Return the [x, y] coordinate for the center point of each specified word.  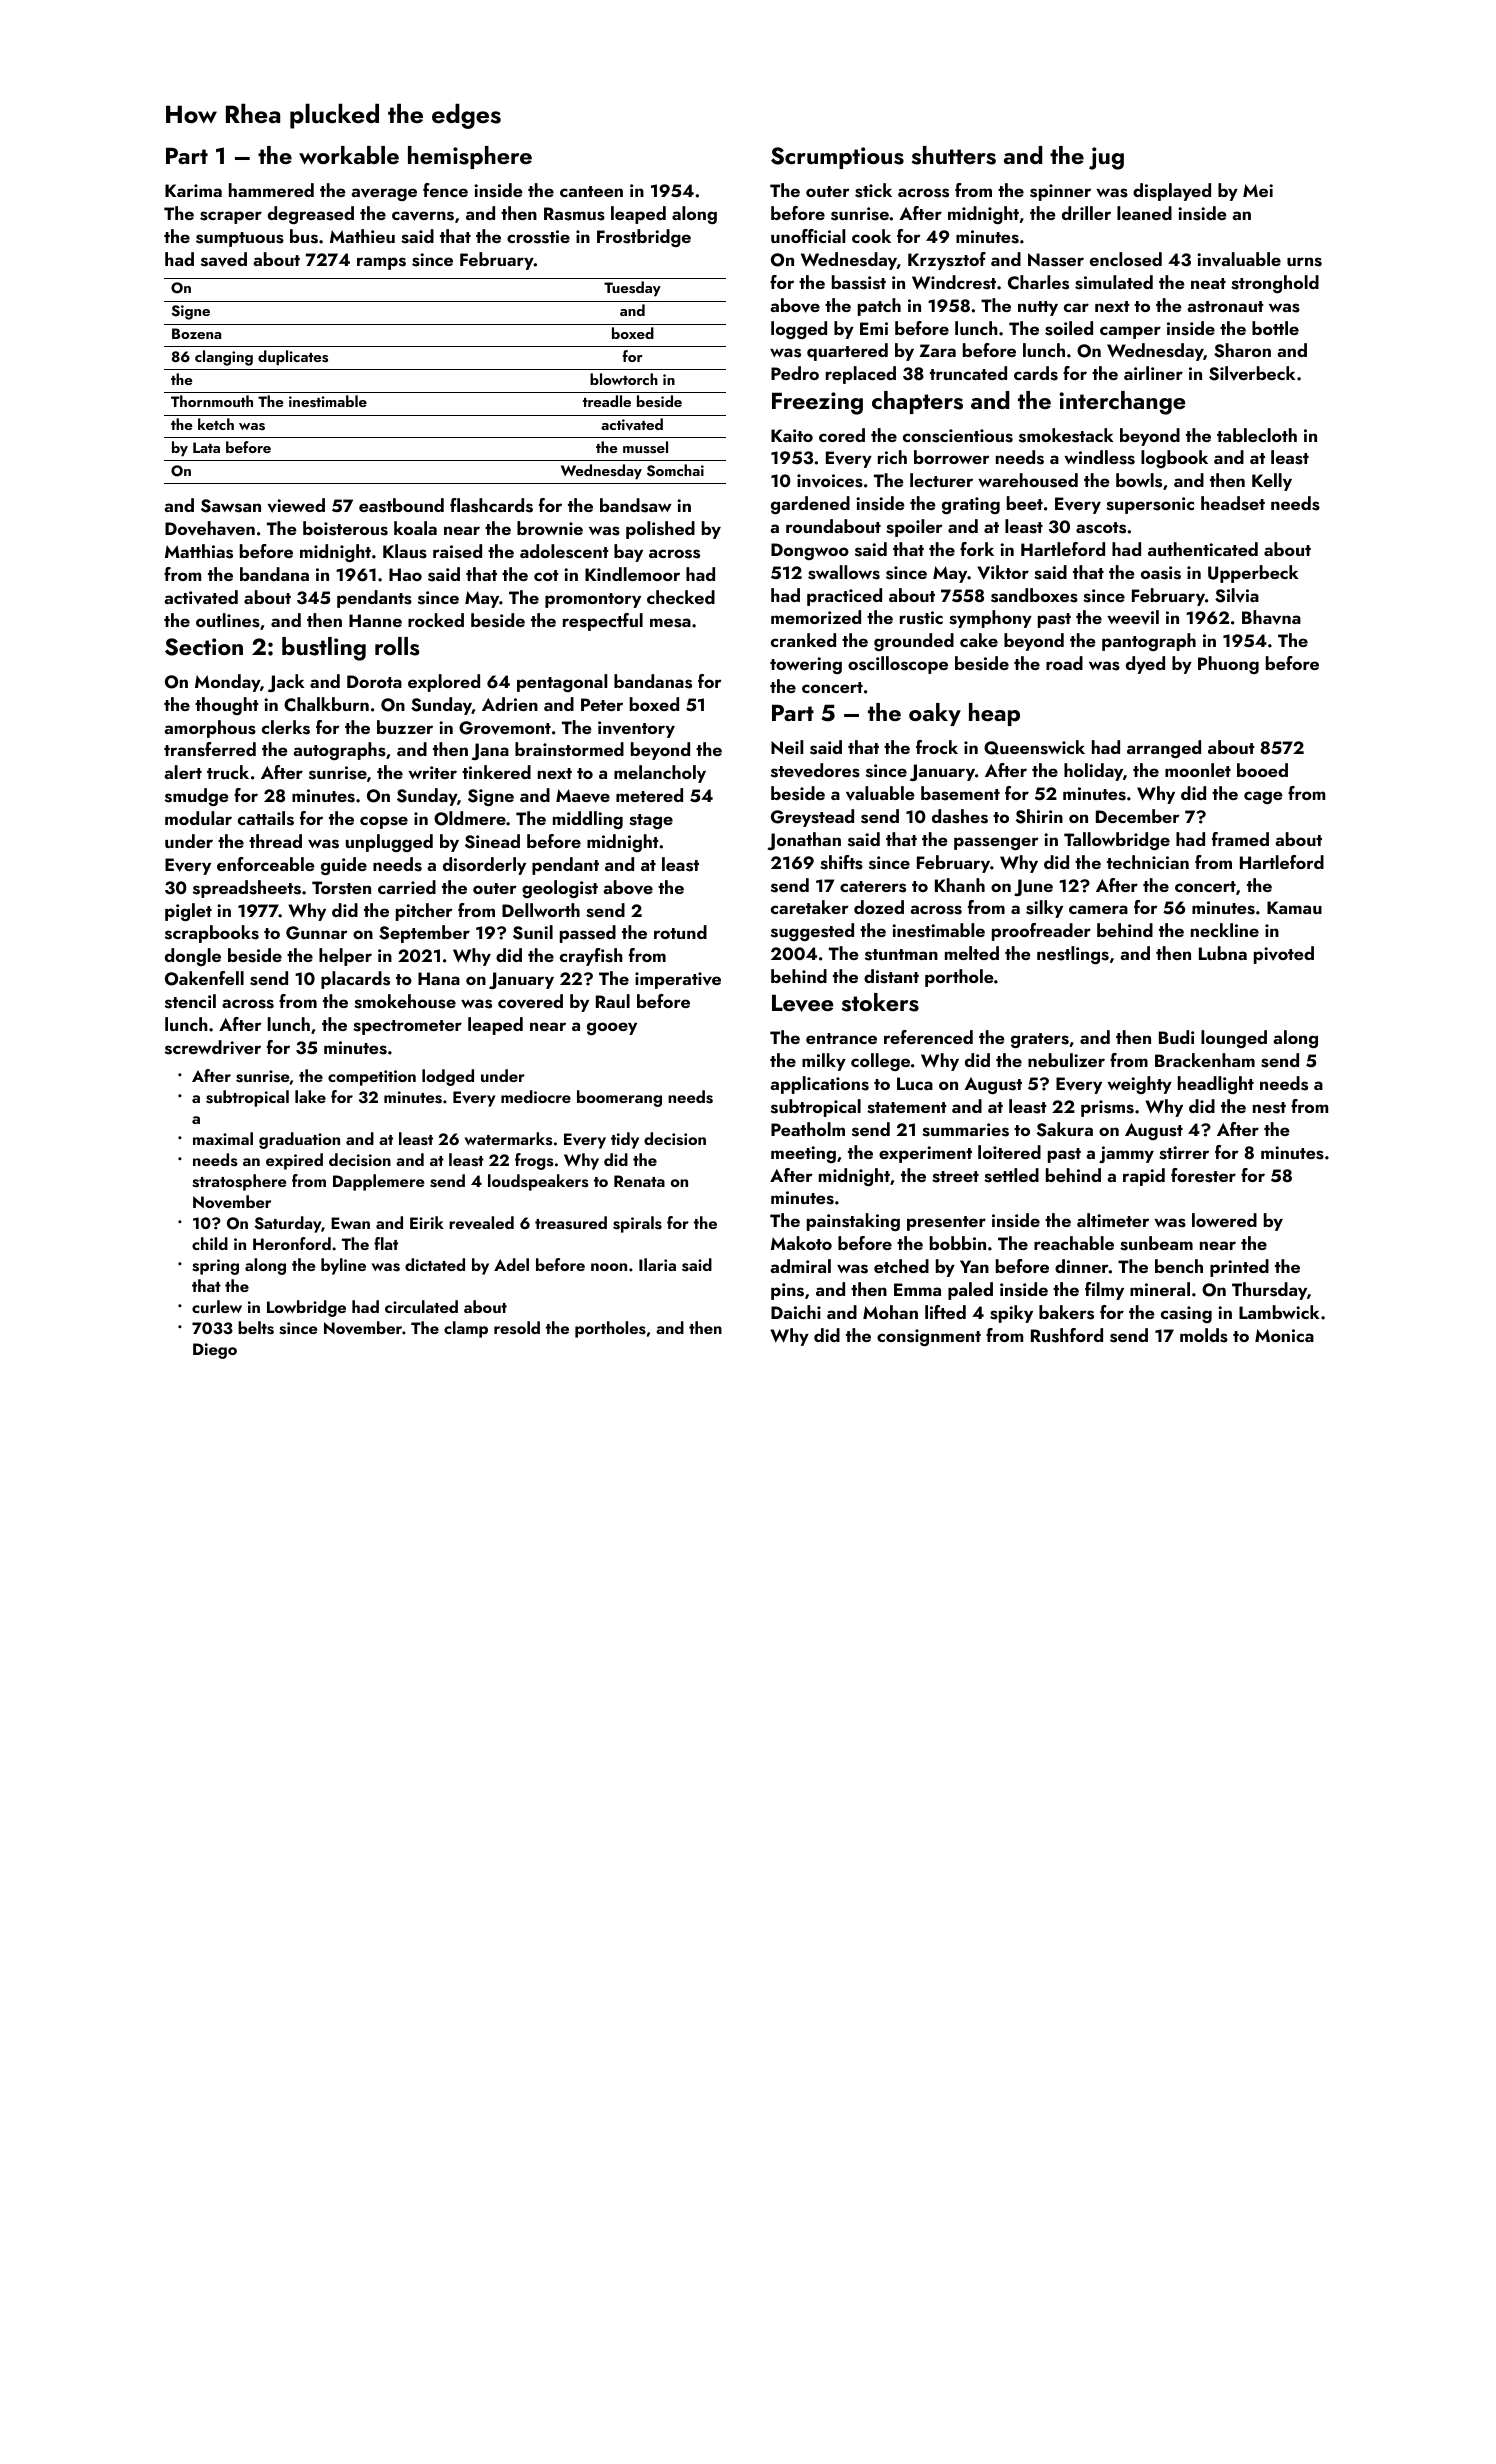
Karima [193, 190]
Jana [490, 751]
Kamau [1294, 907]
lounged [1234, 1039]
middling [588, 820]
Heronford [292, 1243]
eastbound [401, 505]
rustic [921, 618]
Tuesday [632, 289]
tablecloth [1257, 435]
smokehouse [405, 1001]
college [880, 1062]
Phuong [1228, 665]
